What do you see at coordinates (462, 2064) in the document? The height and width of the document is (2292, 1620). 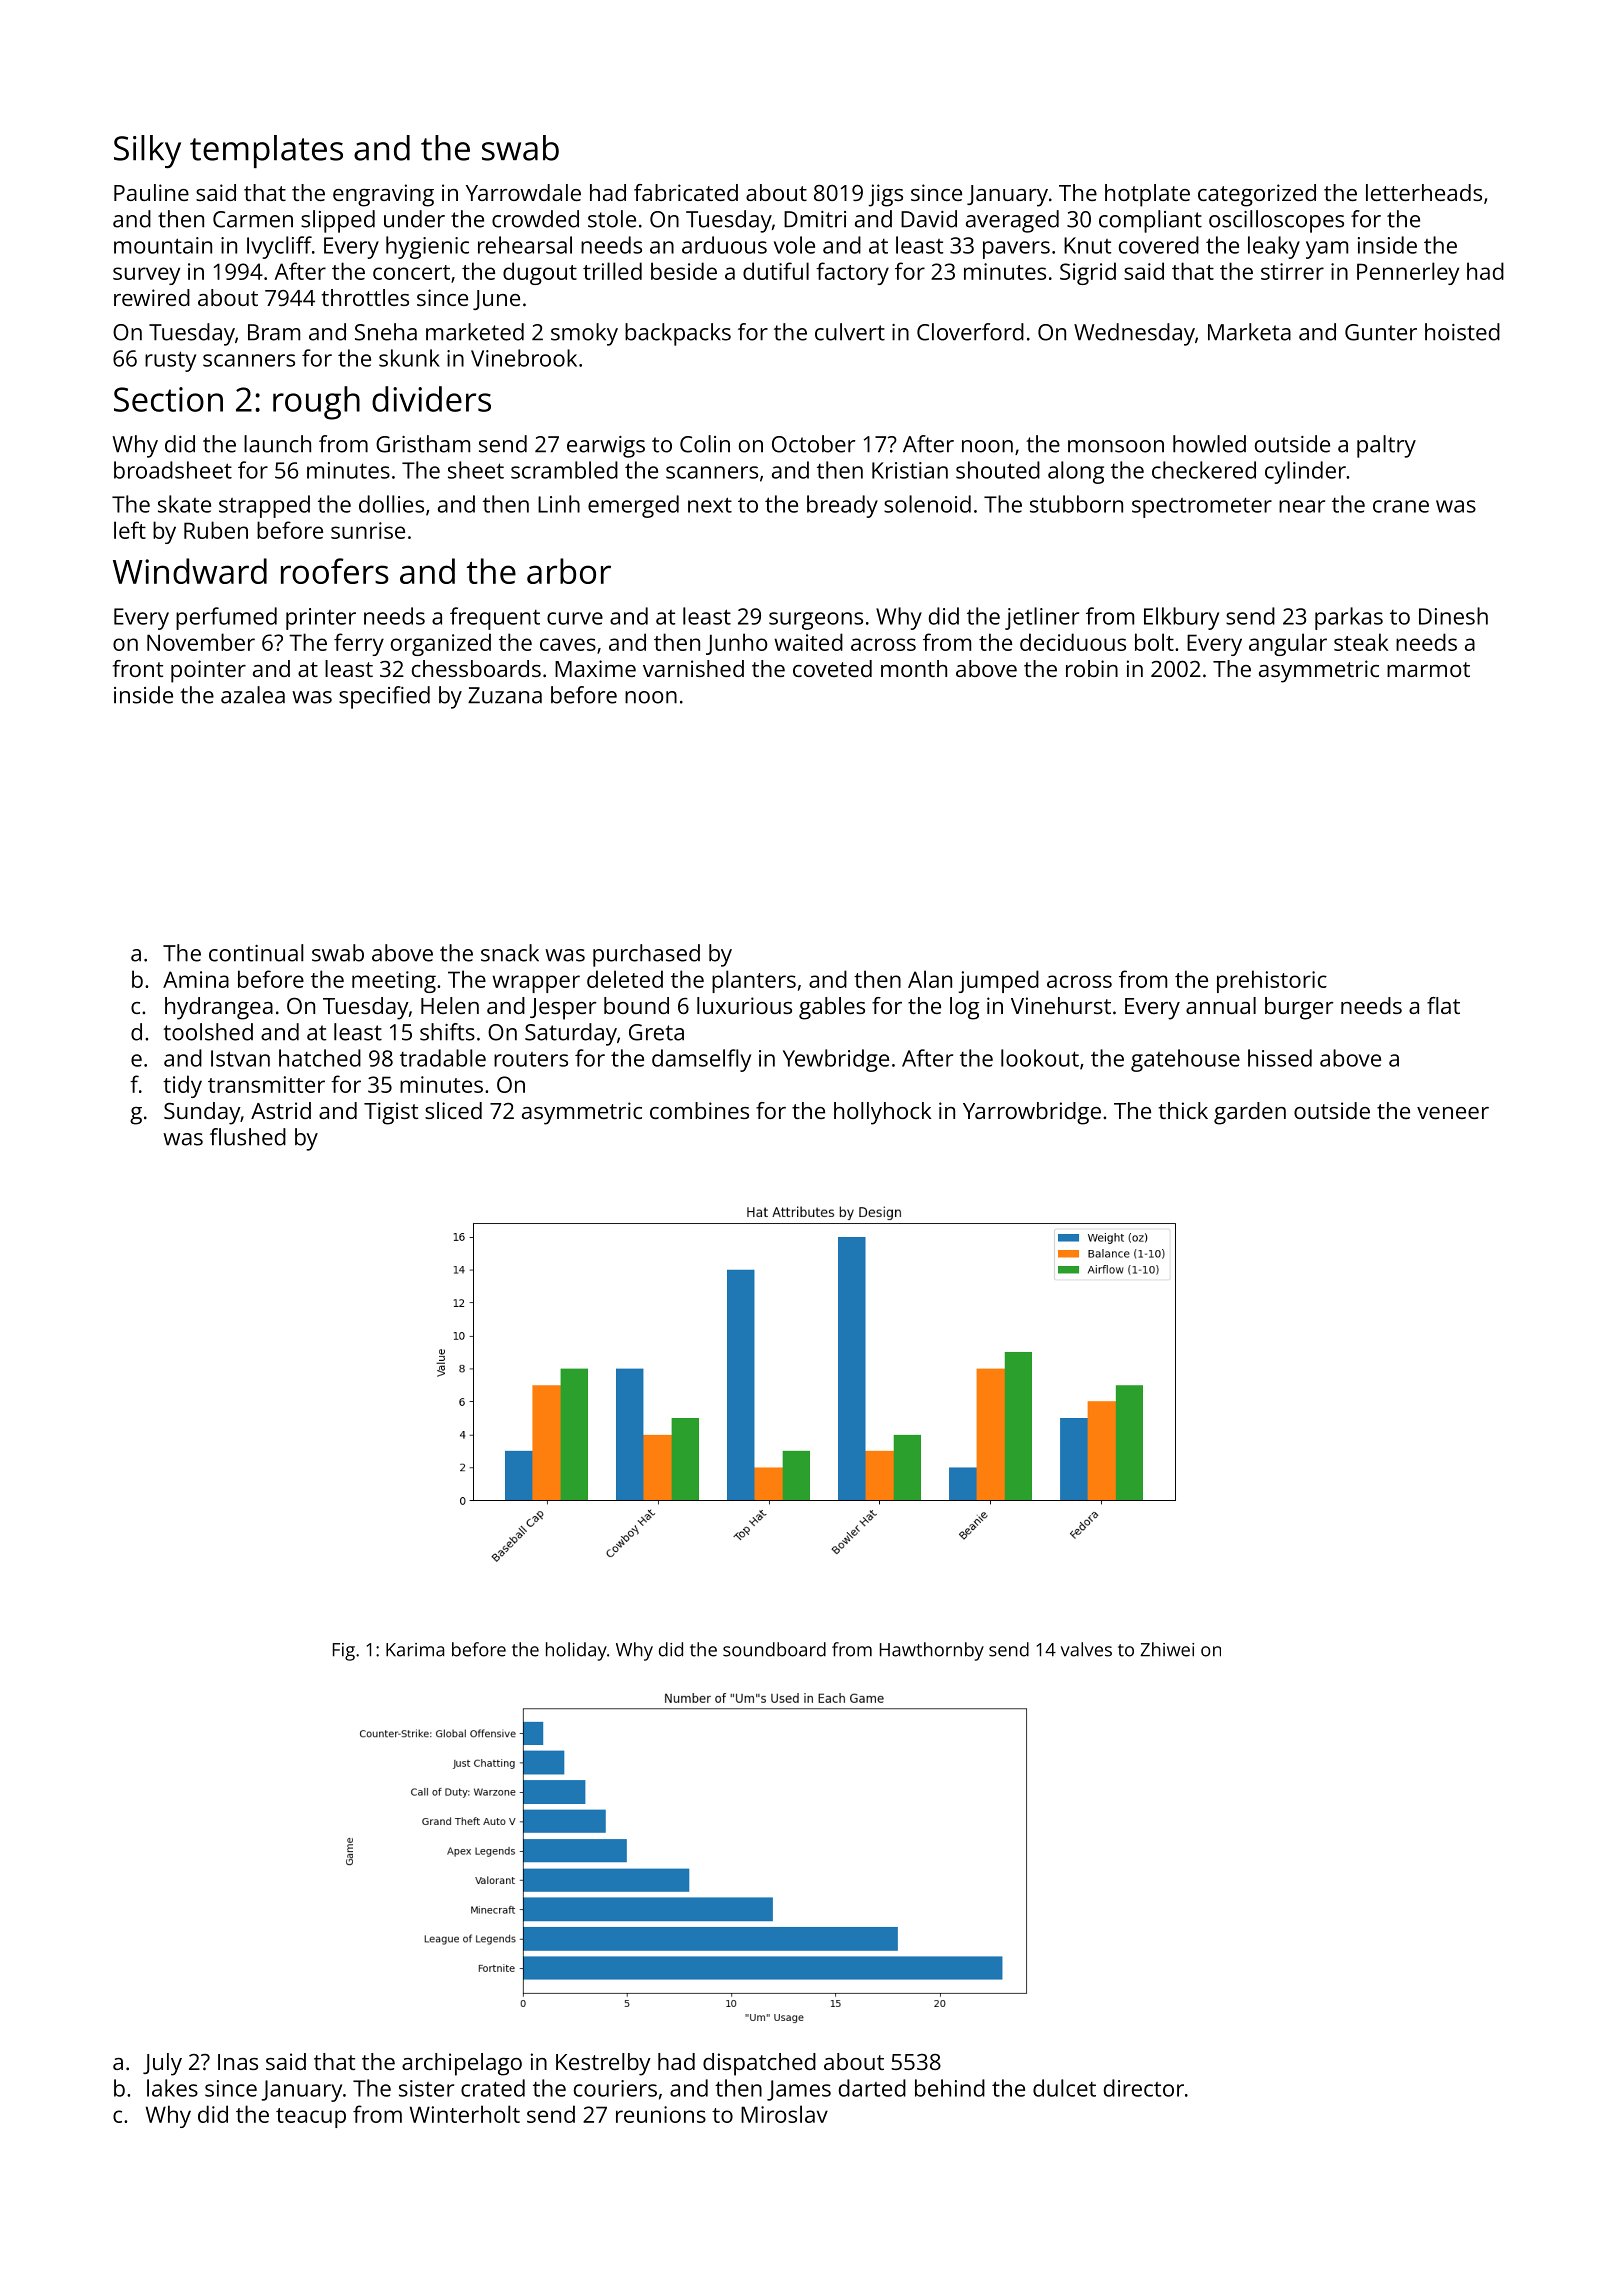 I see `archipelago` at bounding box center [462, 2064].
